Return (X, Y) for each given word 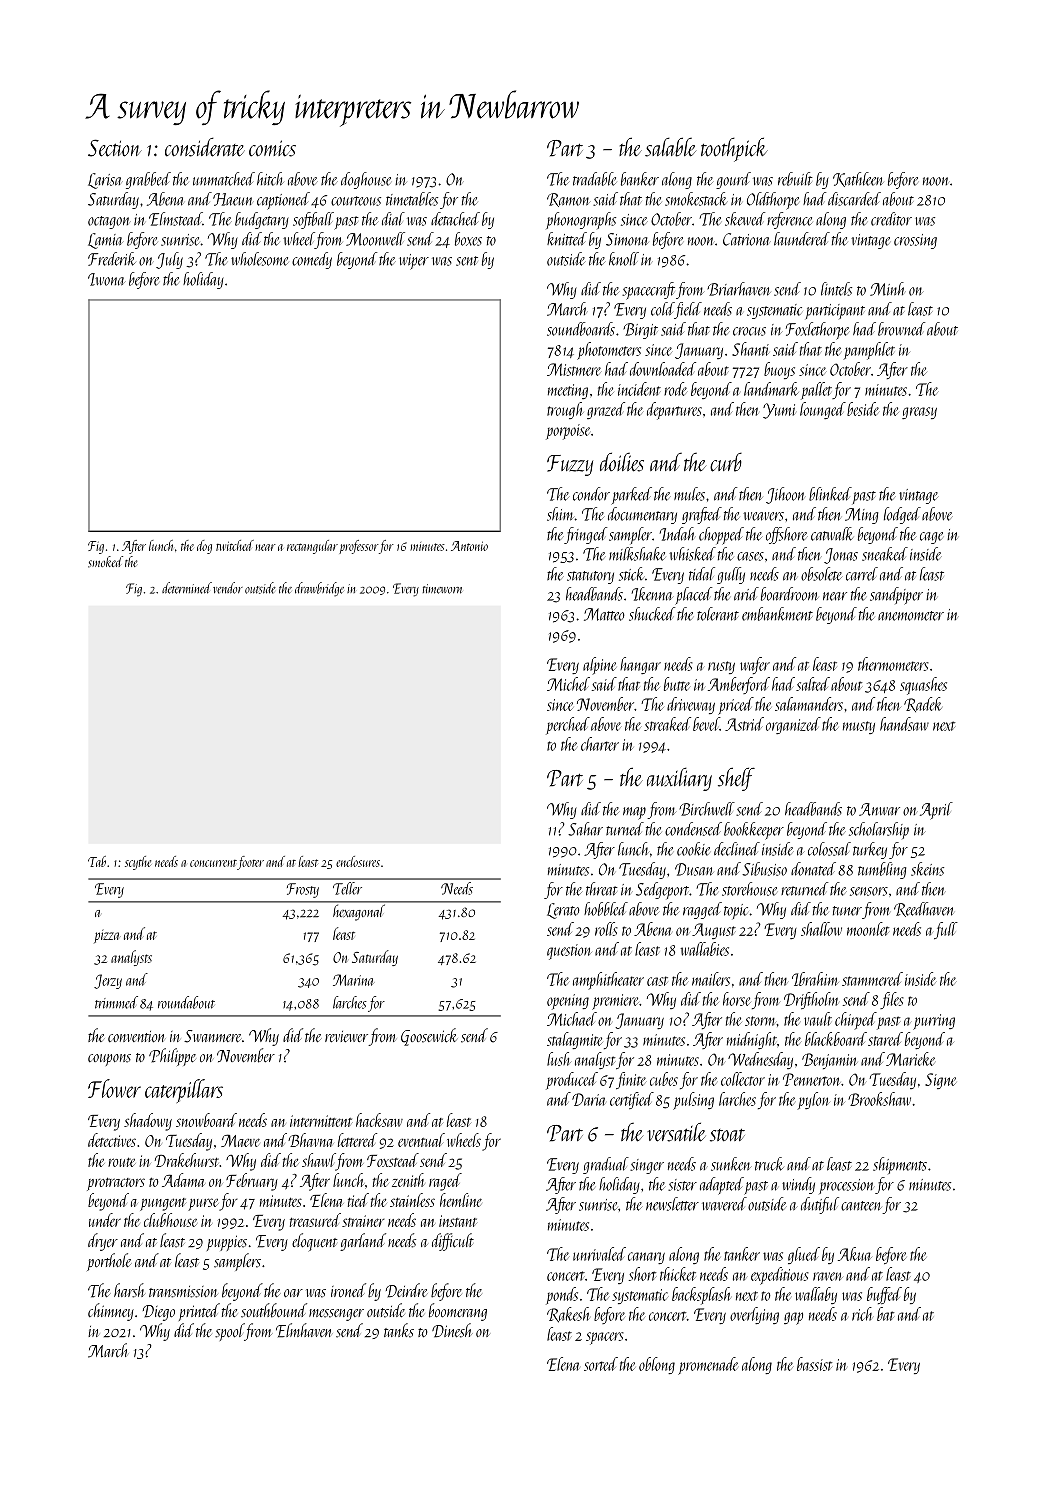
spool (229, 1332)
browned (901, 329)
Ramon (568, 200)
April (936, 811)
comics (272, 148)
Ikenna (652, 594)
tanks (399, 1330)
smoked (105, 562)
